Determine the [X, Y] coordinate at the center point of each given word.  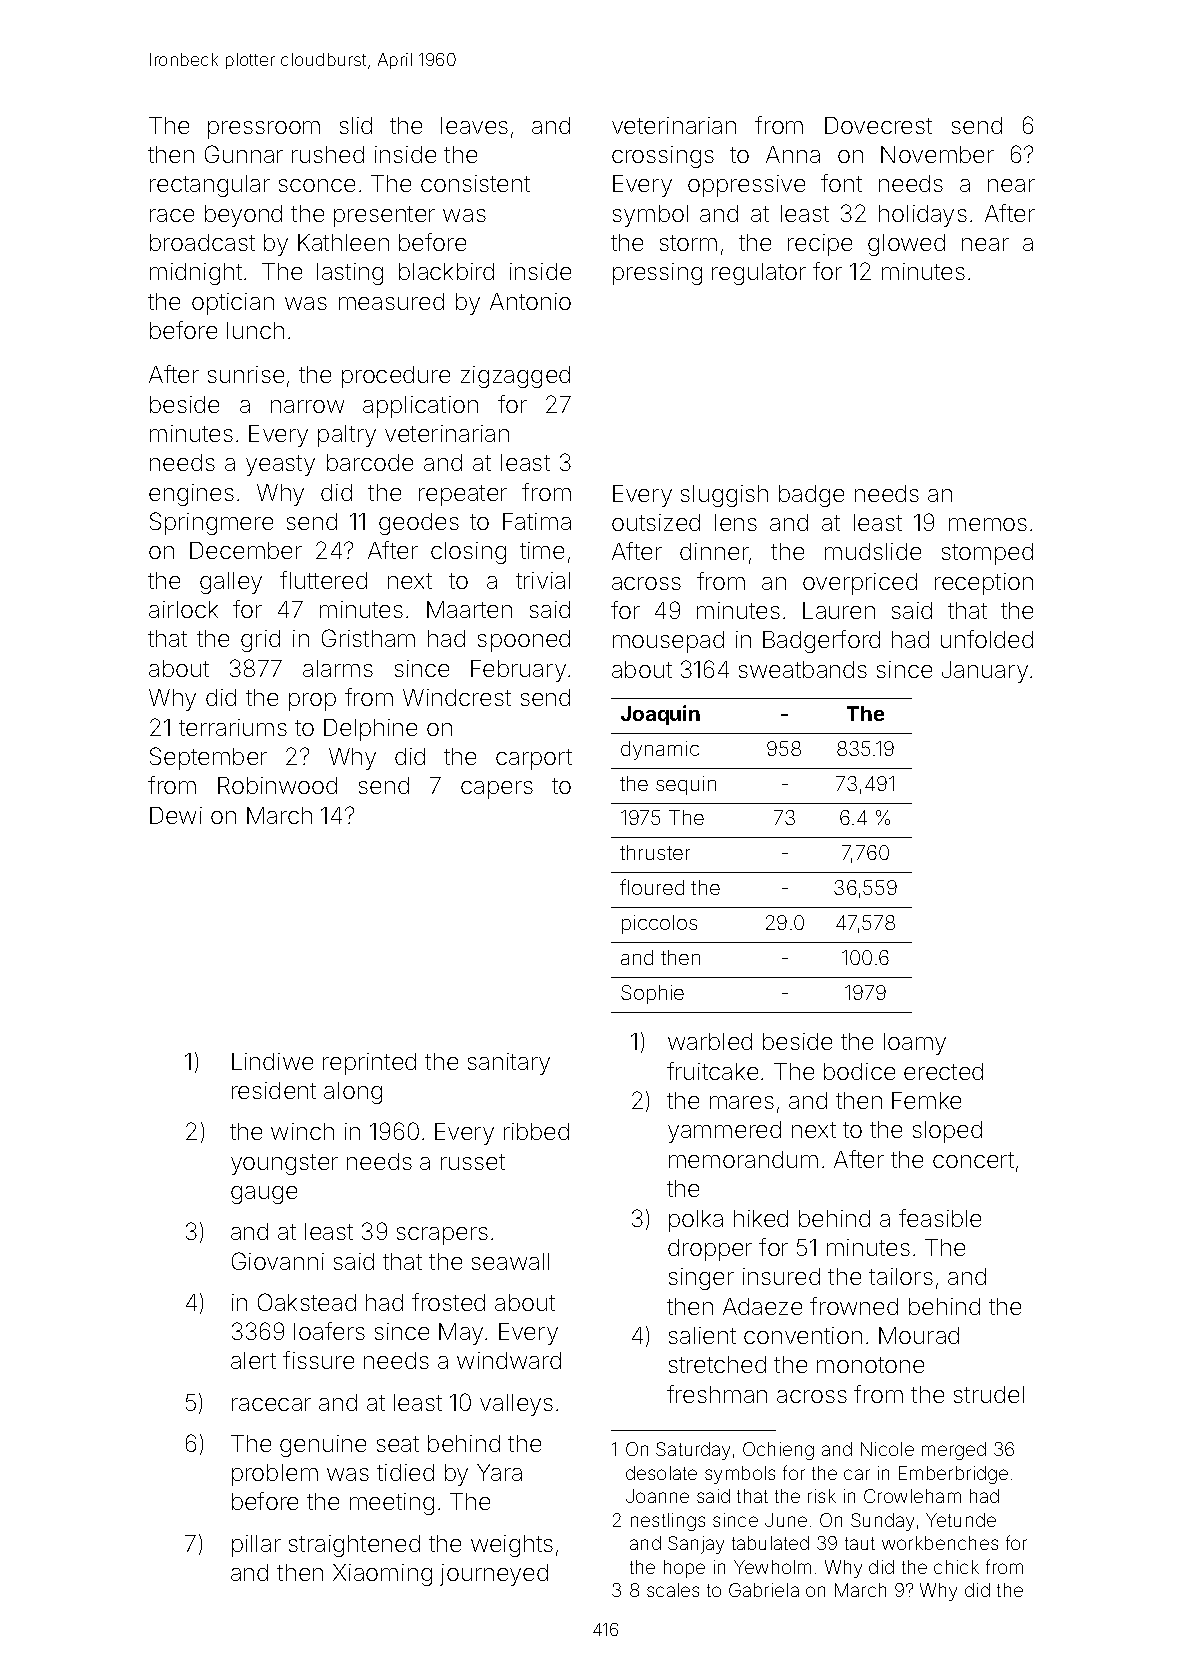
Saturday [693, 1451]
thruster [655, 852]
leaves [474, 125]
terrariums [233, 727]
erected [943, 1071]
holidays [923, 216]
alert [253, 1360]
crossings [663, 157]
